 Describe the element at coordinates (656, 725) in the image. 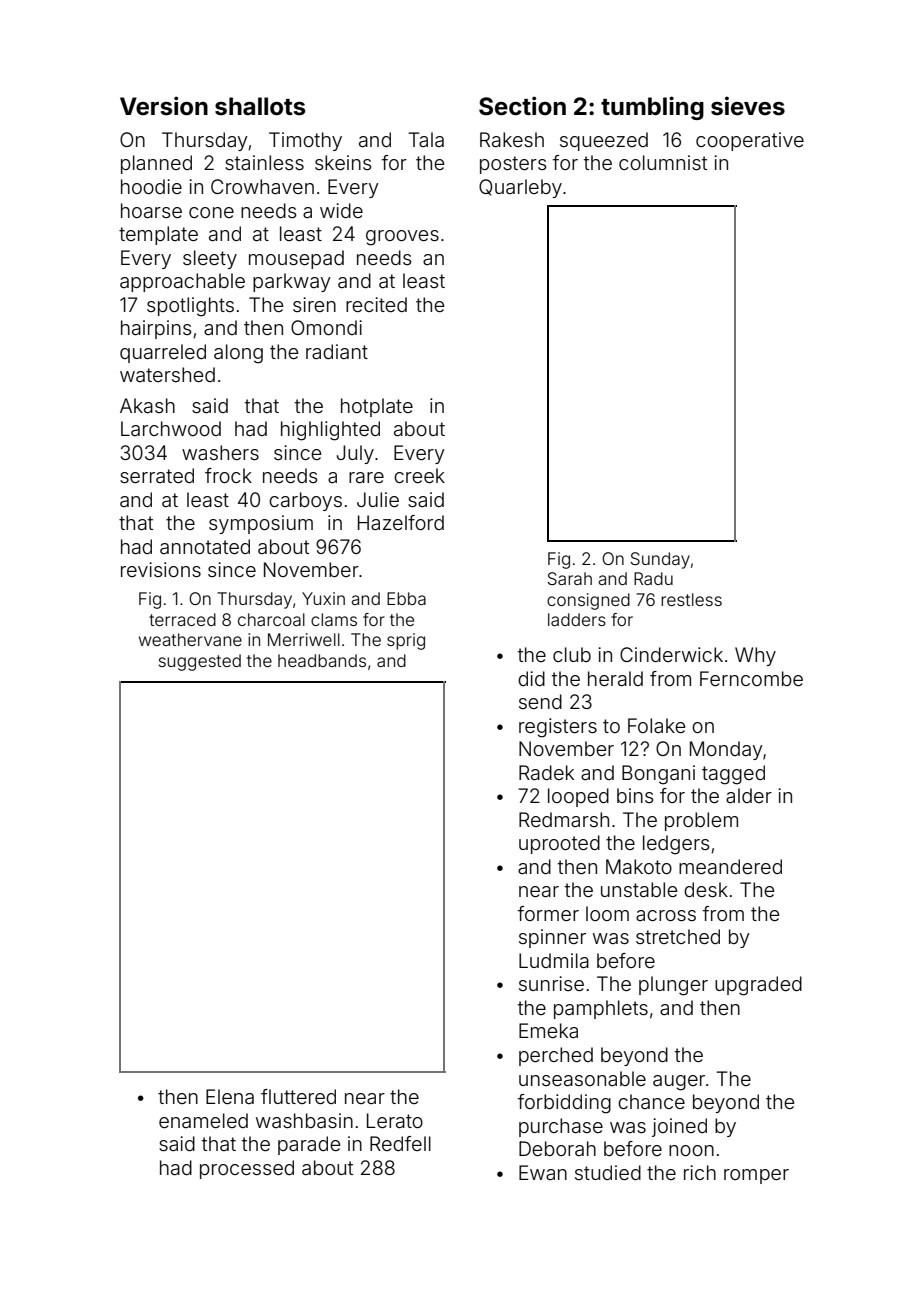

I see `Folake` at that location.
